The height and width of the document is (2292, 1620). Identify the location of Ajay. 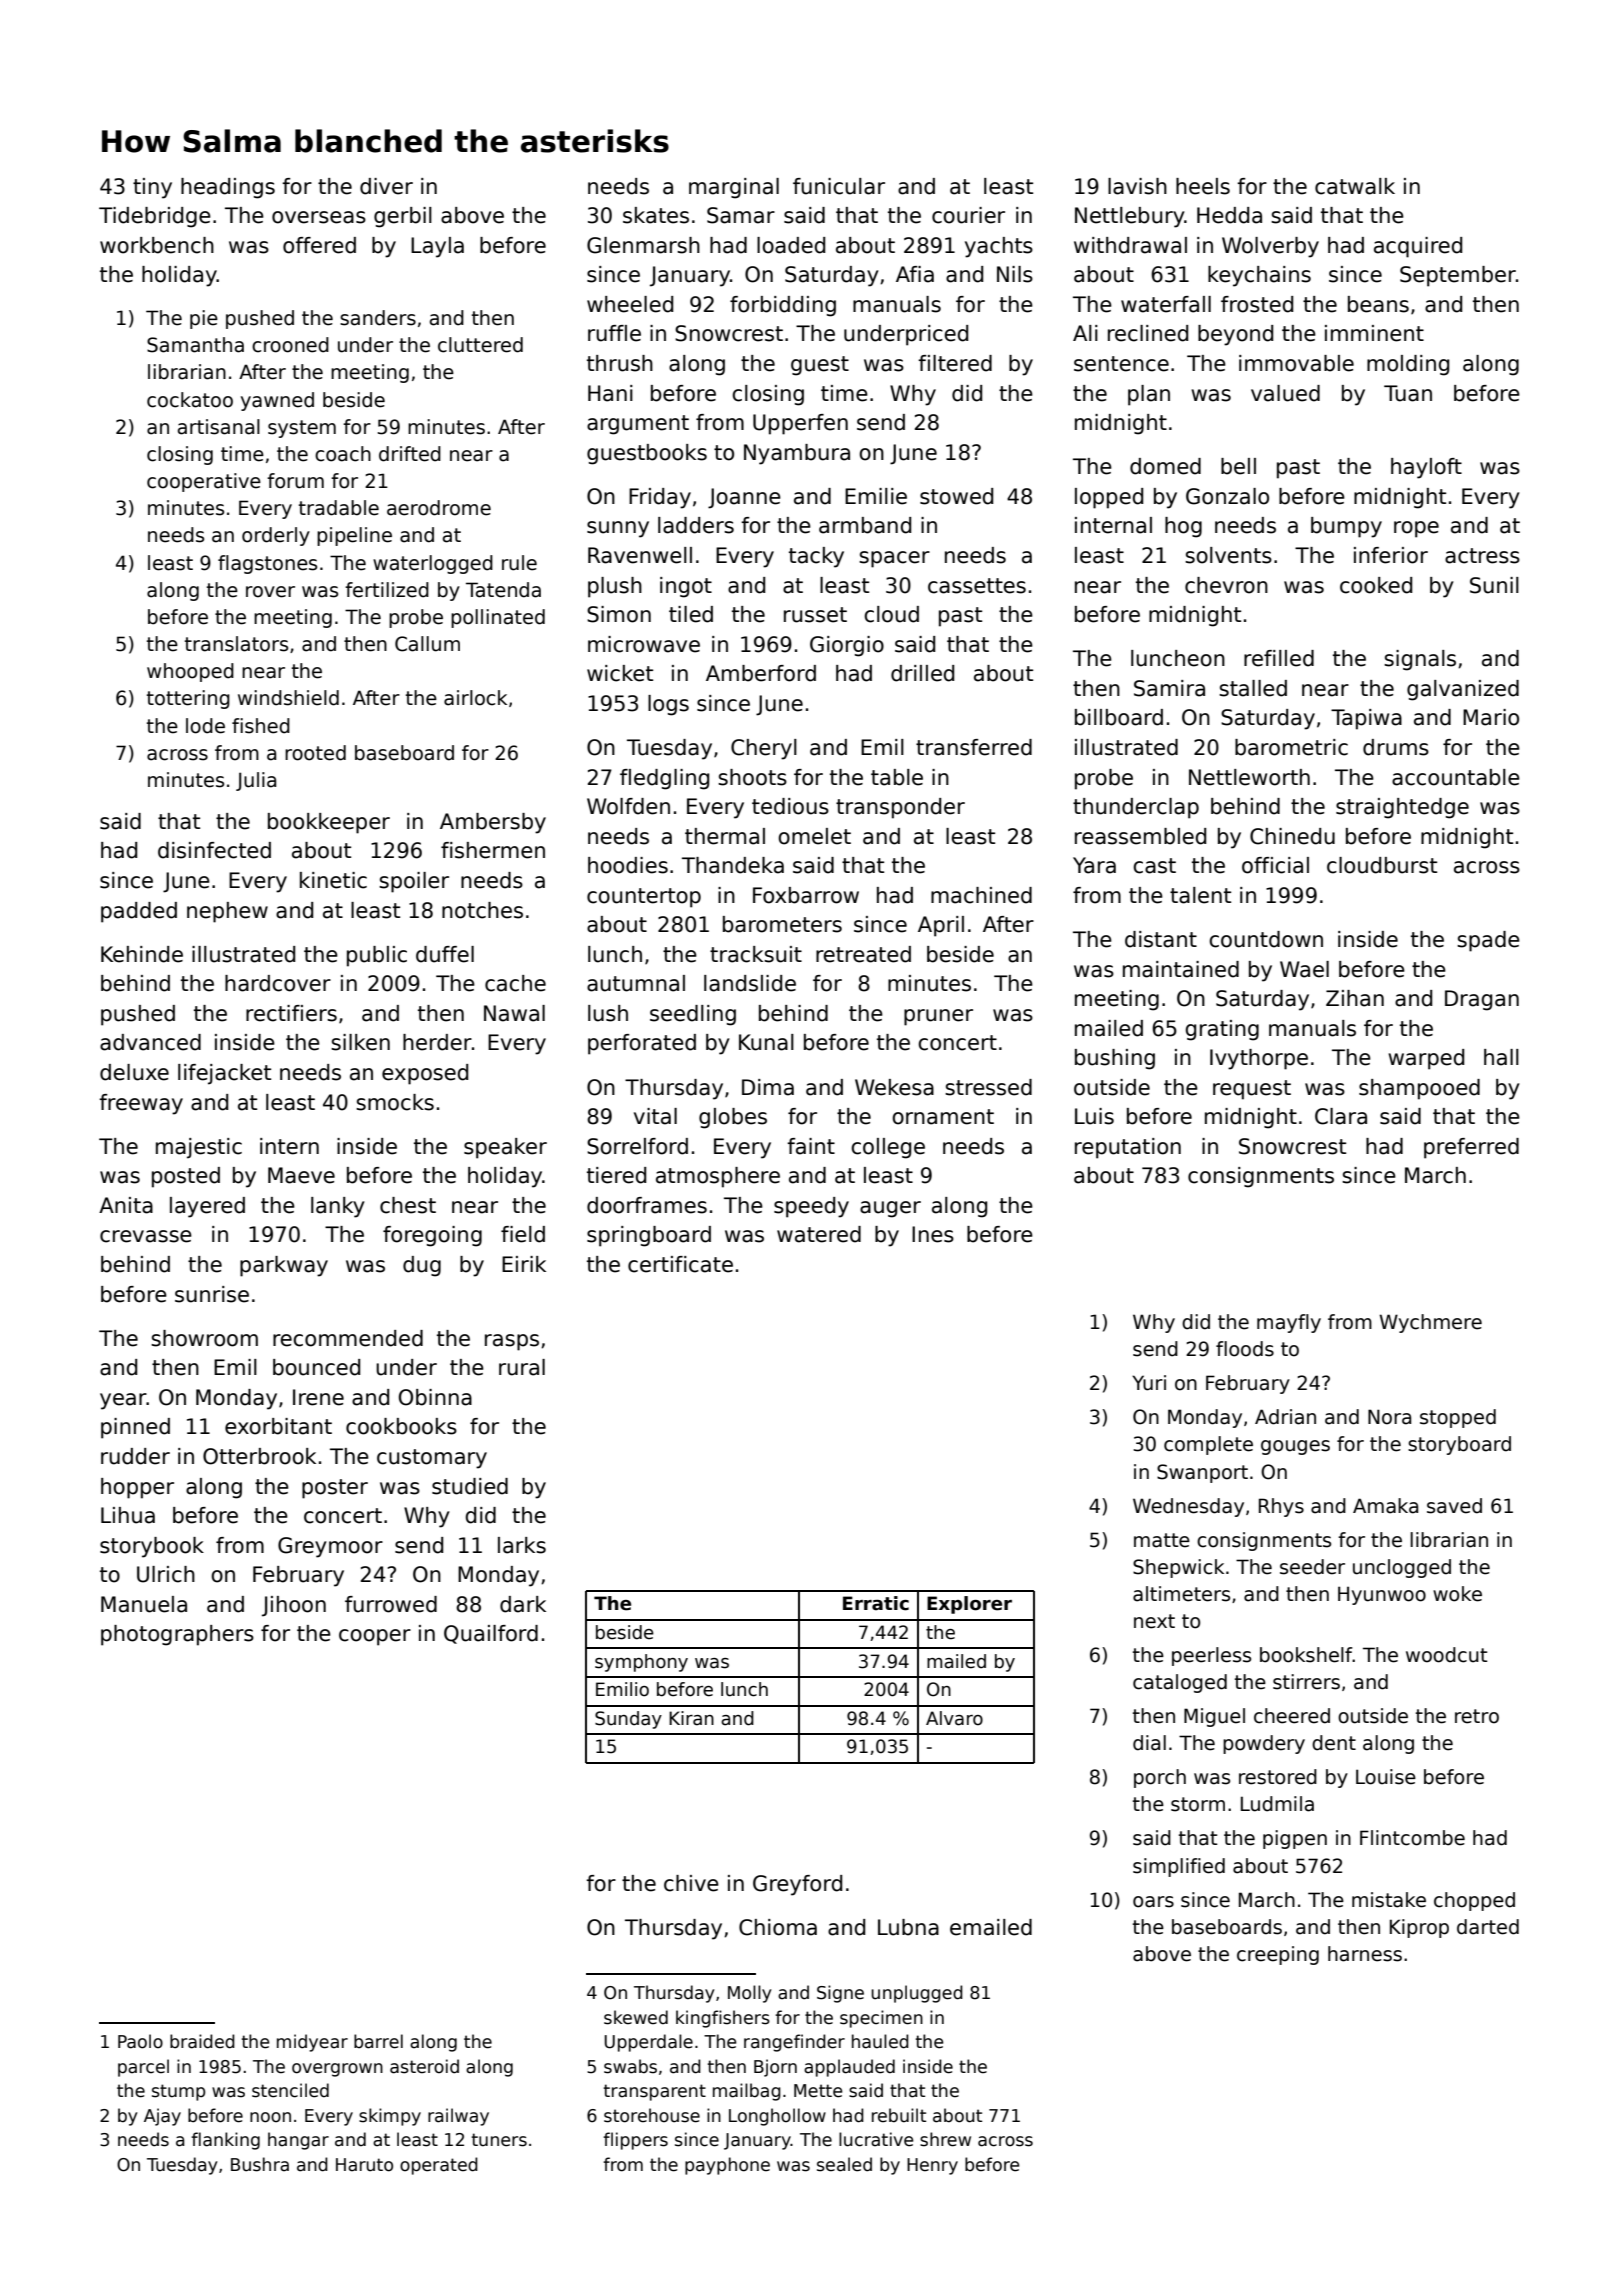
(162, 2117).
